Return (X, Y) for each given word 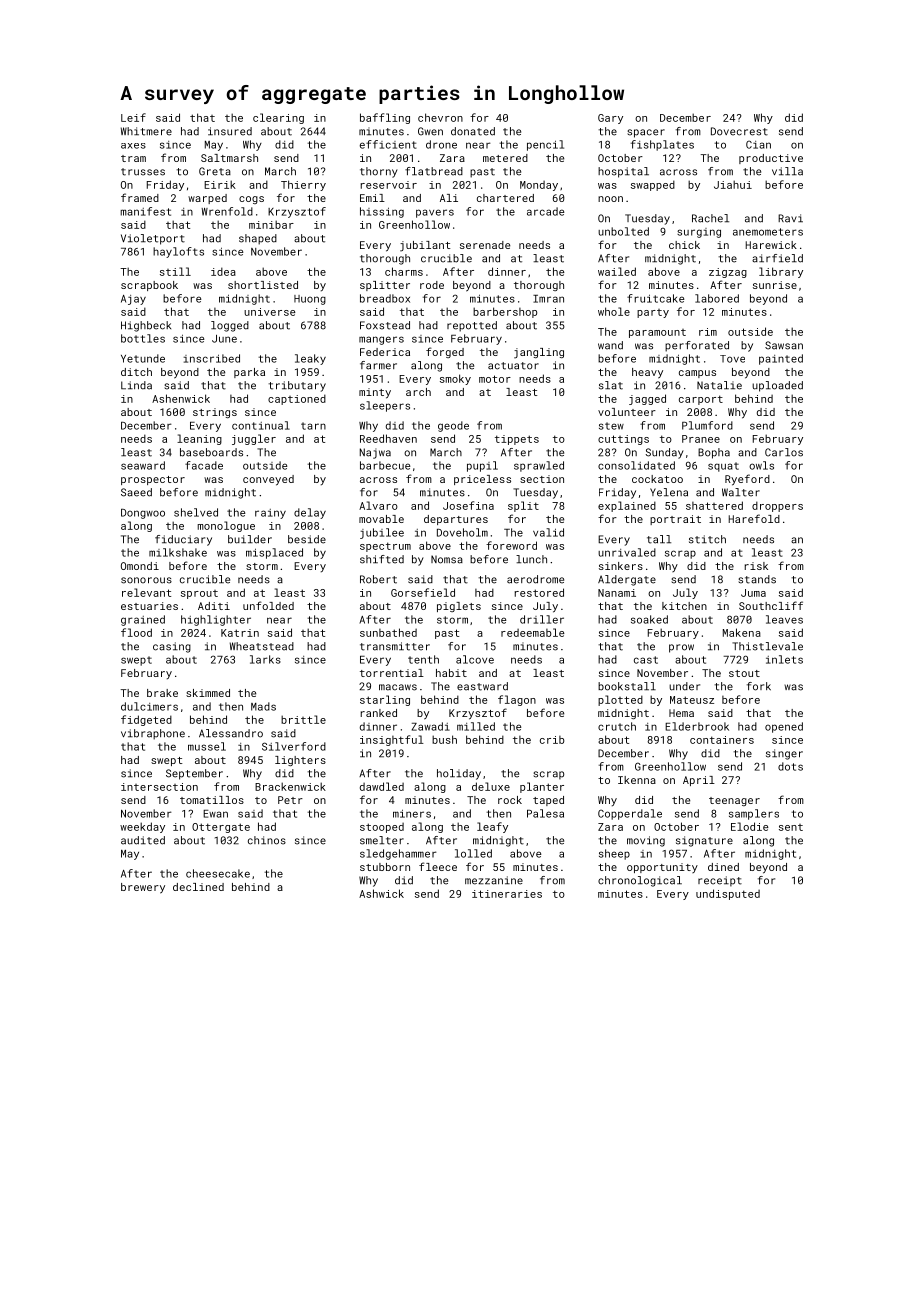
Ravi (790, 218)
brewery (143, 888)
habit (451, 673)
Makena (742, 632)
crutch (617, 726)
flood (136, 632)
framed (140, 197)
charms (404, 271)
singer (784, 754)
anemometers (768, 232)
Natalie (719, 385)
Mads (263, 706)
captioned (297, 399)
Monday (539, 186)
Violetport (153, 239)
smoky (455, 379)
